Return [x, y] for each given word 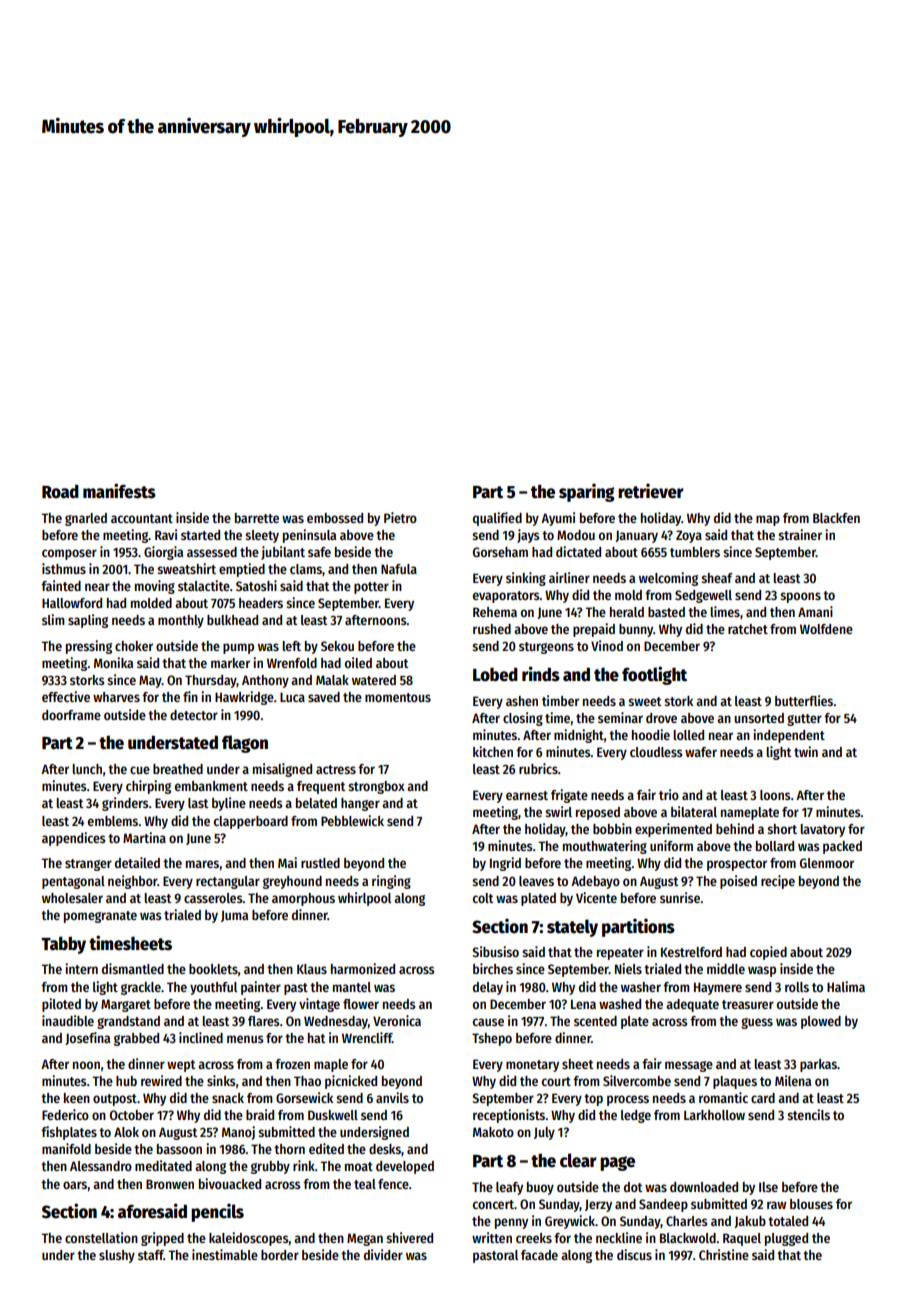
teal [365, 1184]
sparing [586, 492]
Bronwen [170, 1184]
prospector [737, 865]
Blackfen [836, 518]
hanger [360, 804]
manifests [119, 491]
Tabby [63, 945]
